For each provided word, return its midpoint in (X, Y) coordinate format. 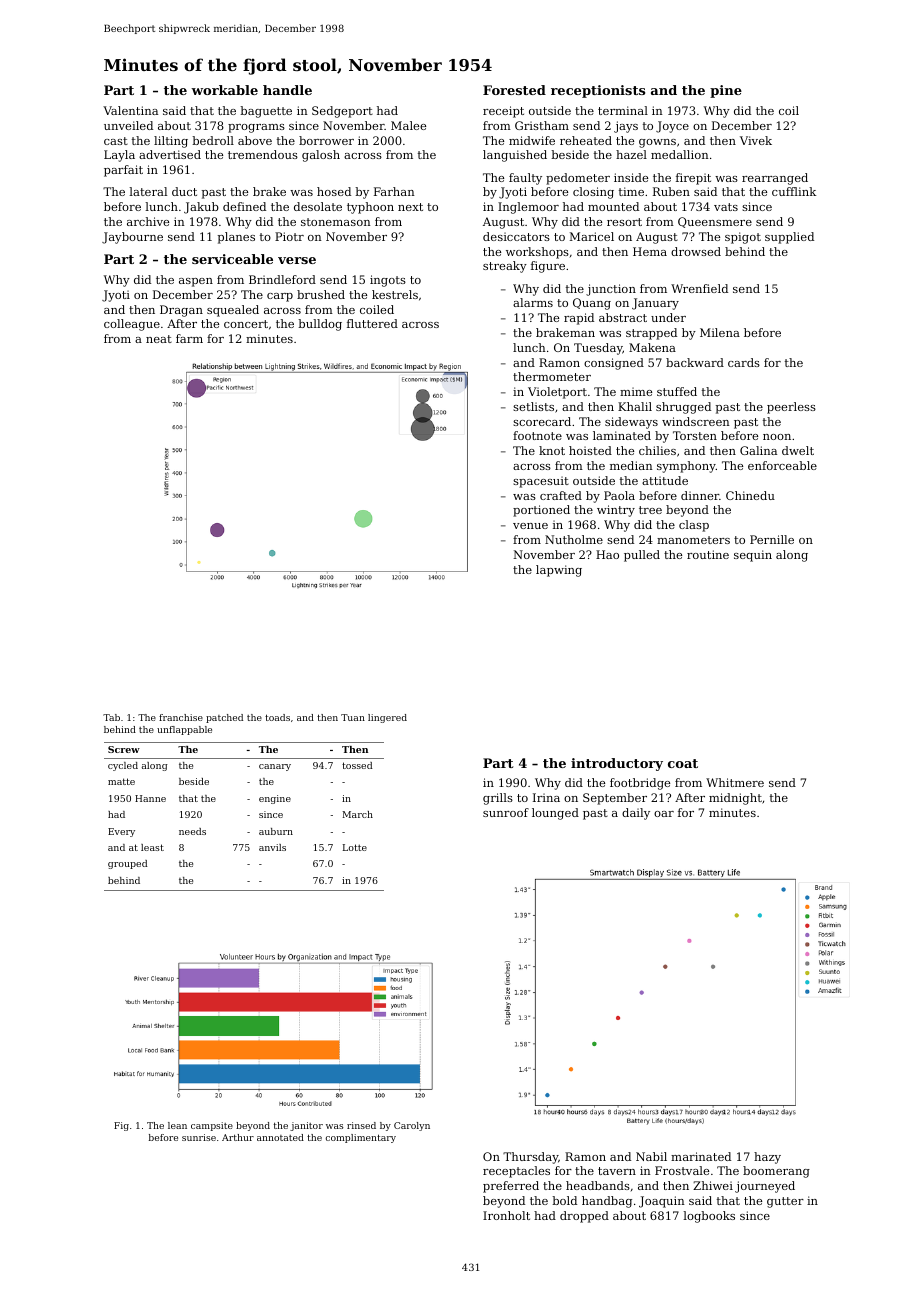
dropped (584, 1217)
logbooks (709, 1217)
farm (189, 338)
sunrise (199, 1137)
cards (744, 362)
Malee (408, 125)
